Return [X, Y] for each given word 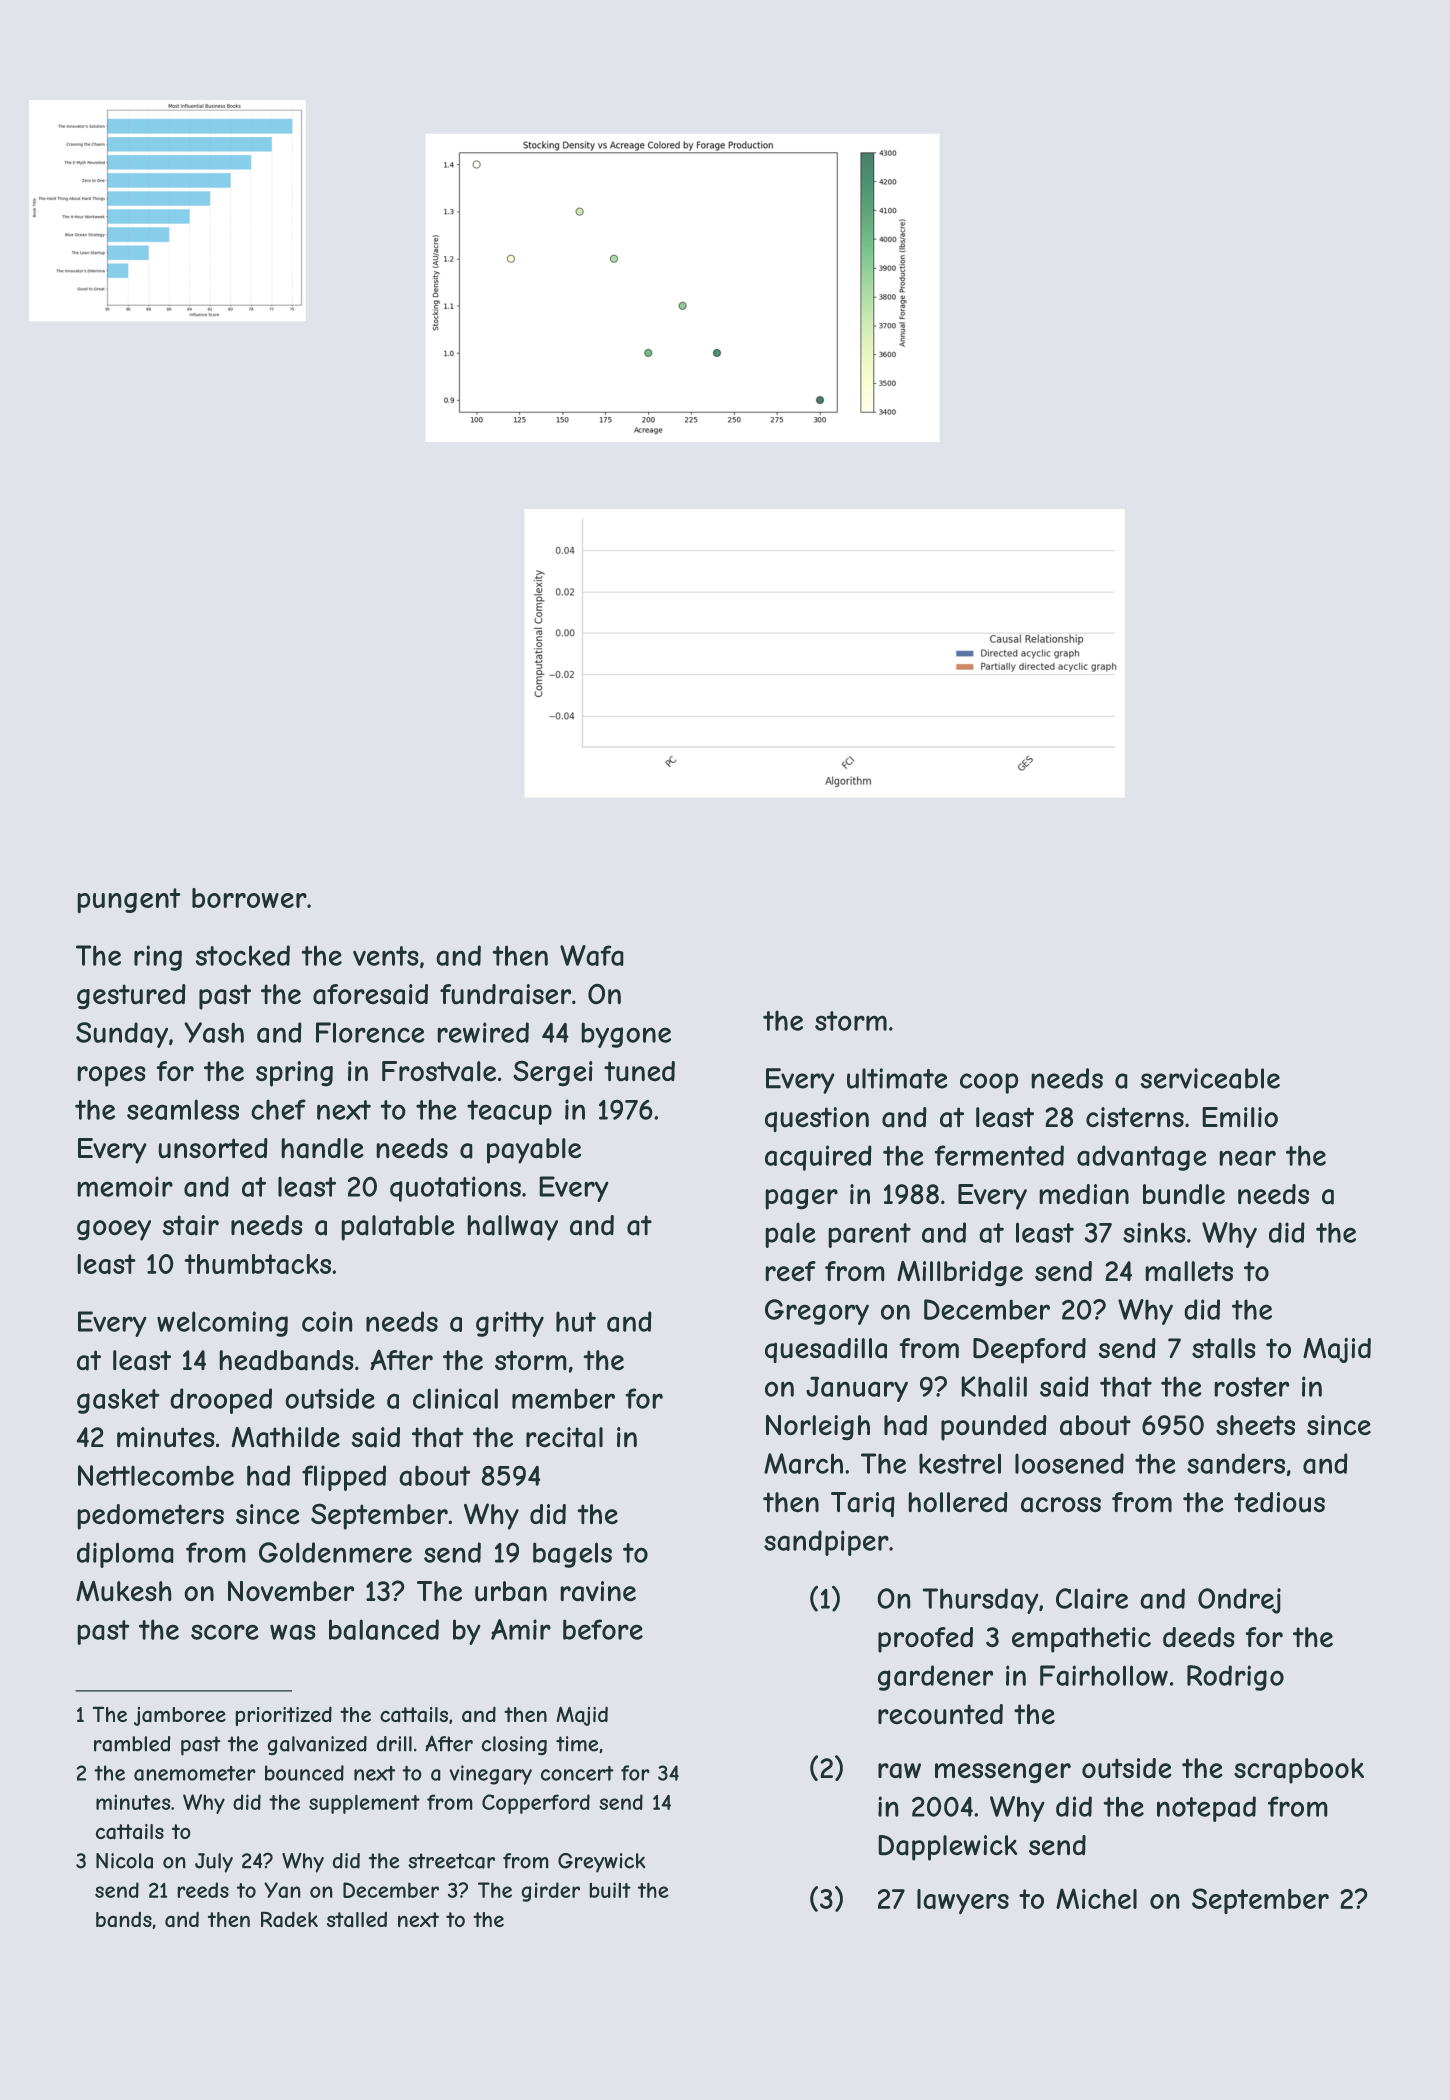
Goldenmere [335, 1552]
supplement [364, 1804]
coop [989, 1083]
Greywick [601, 1863]
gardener [935, 1678]
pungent [129, 900]
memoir [125, 1186]
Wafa [592, 955]
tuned [639, 1071]
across [1061, 1505]
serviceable [1210, 1078]
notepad [1206, 1809]
